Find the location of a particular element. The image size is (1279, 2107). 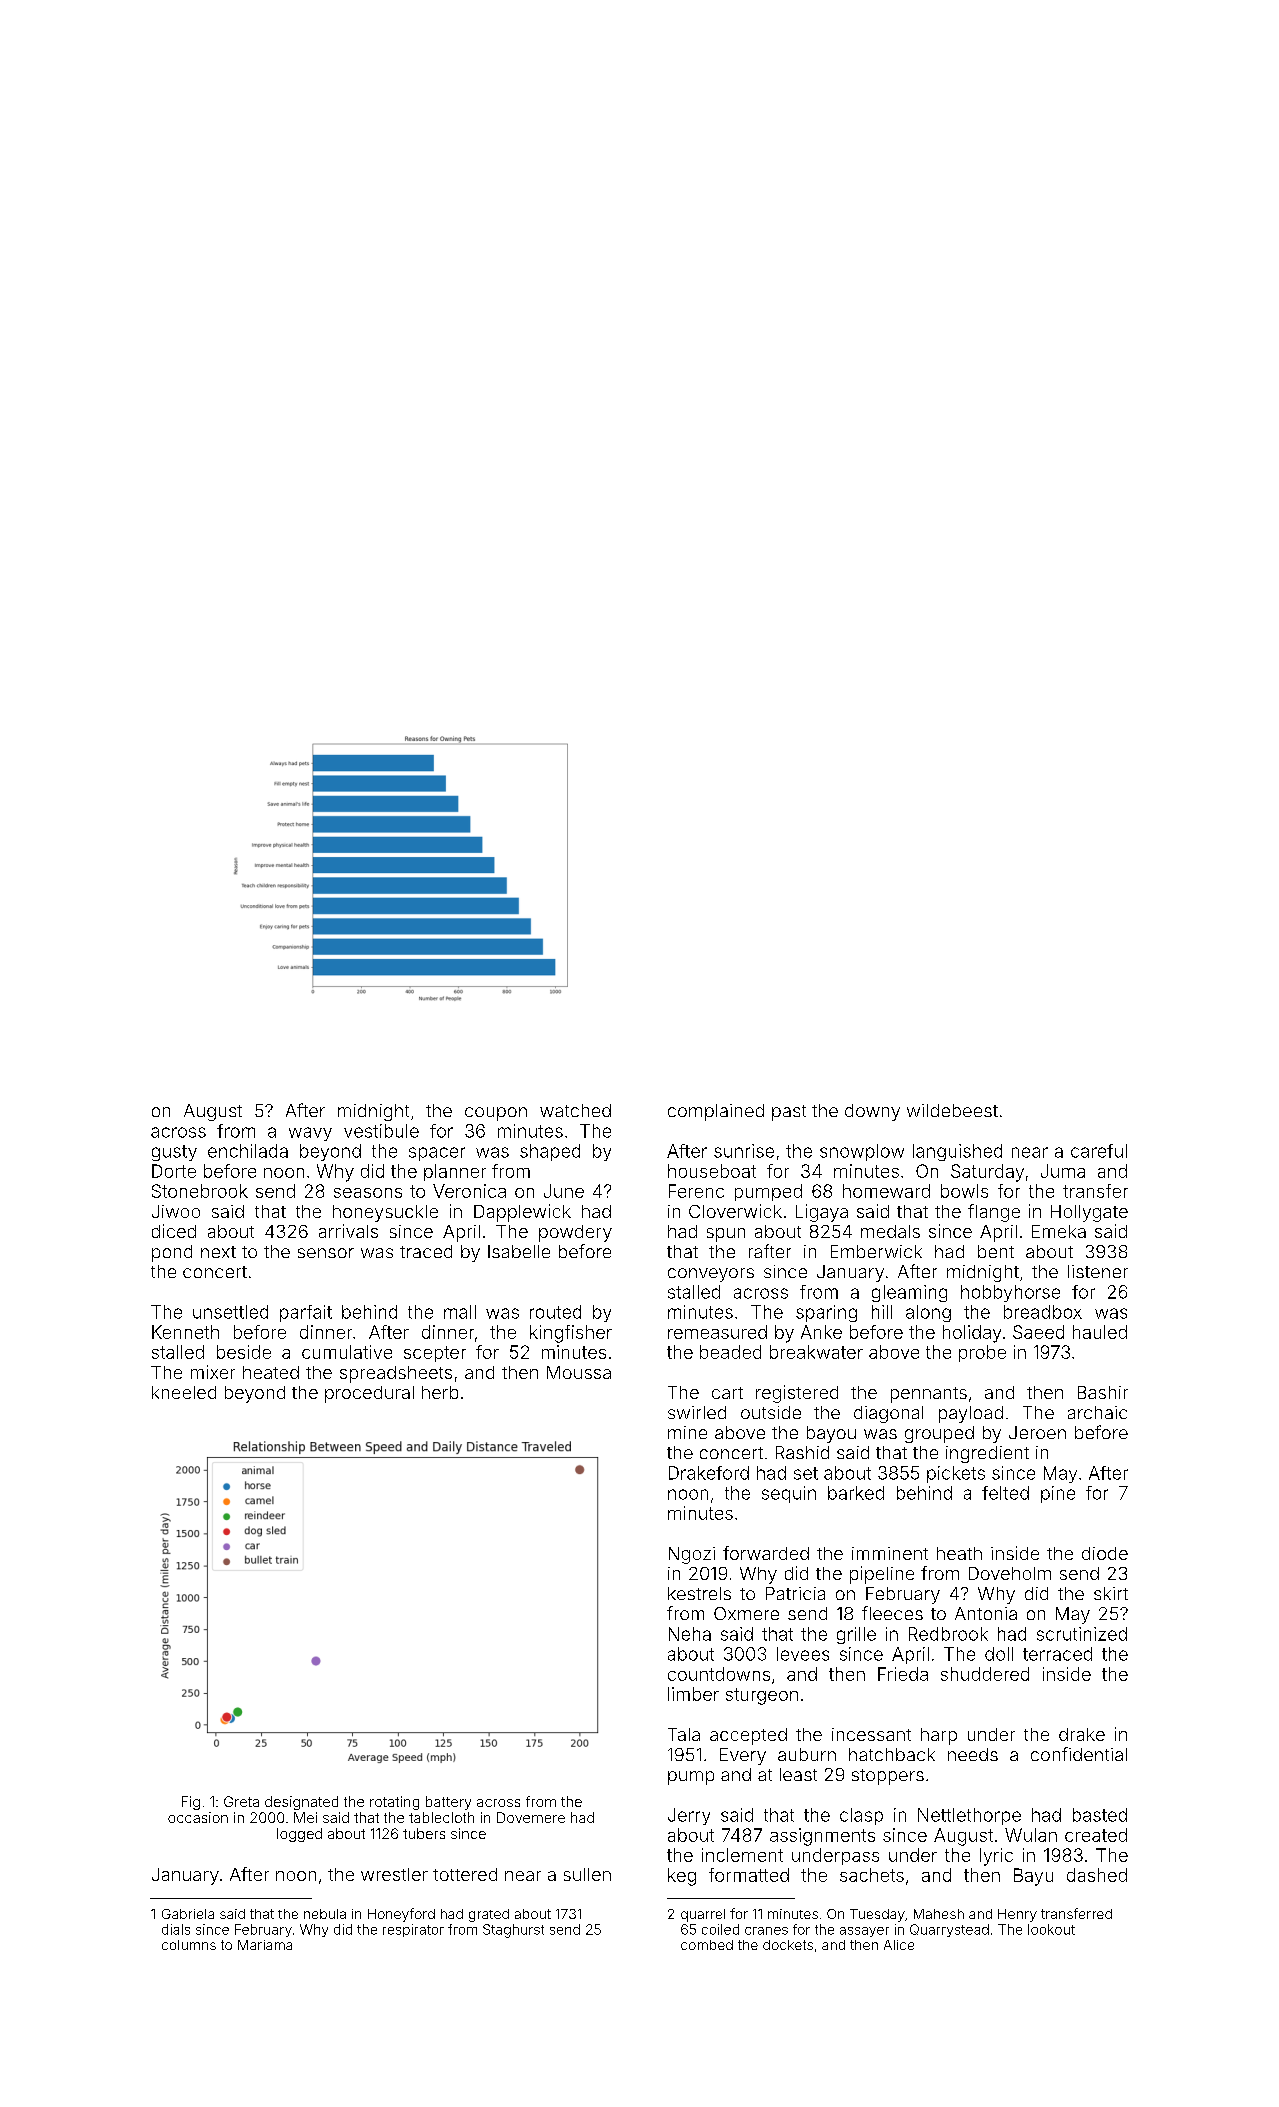

arrivals is located at coordinates (348, 1231).
